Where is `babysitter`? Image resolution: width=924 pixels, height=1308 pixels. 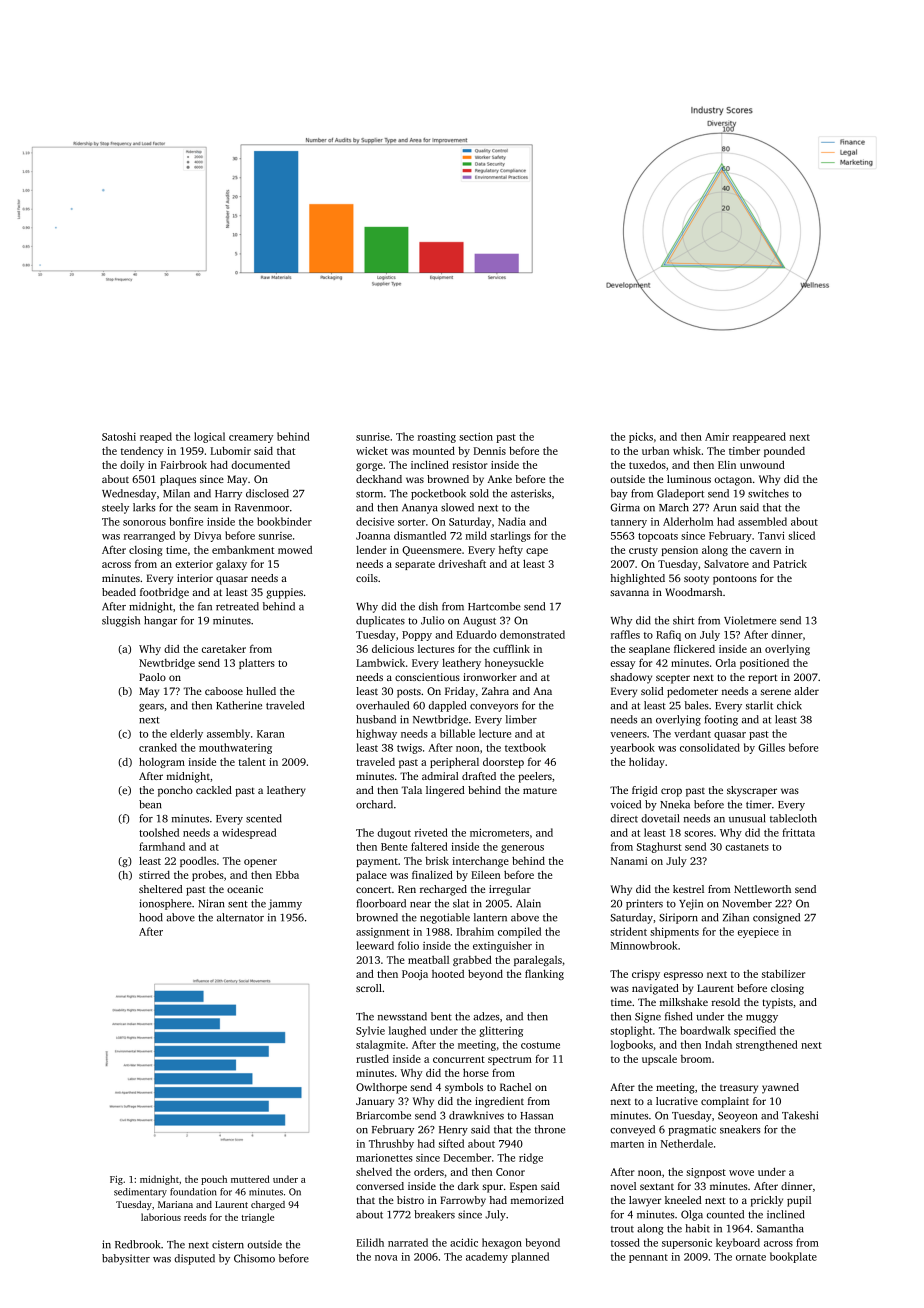
babysitter is located at coordinates (126, 1259).
